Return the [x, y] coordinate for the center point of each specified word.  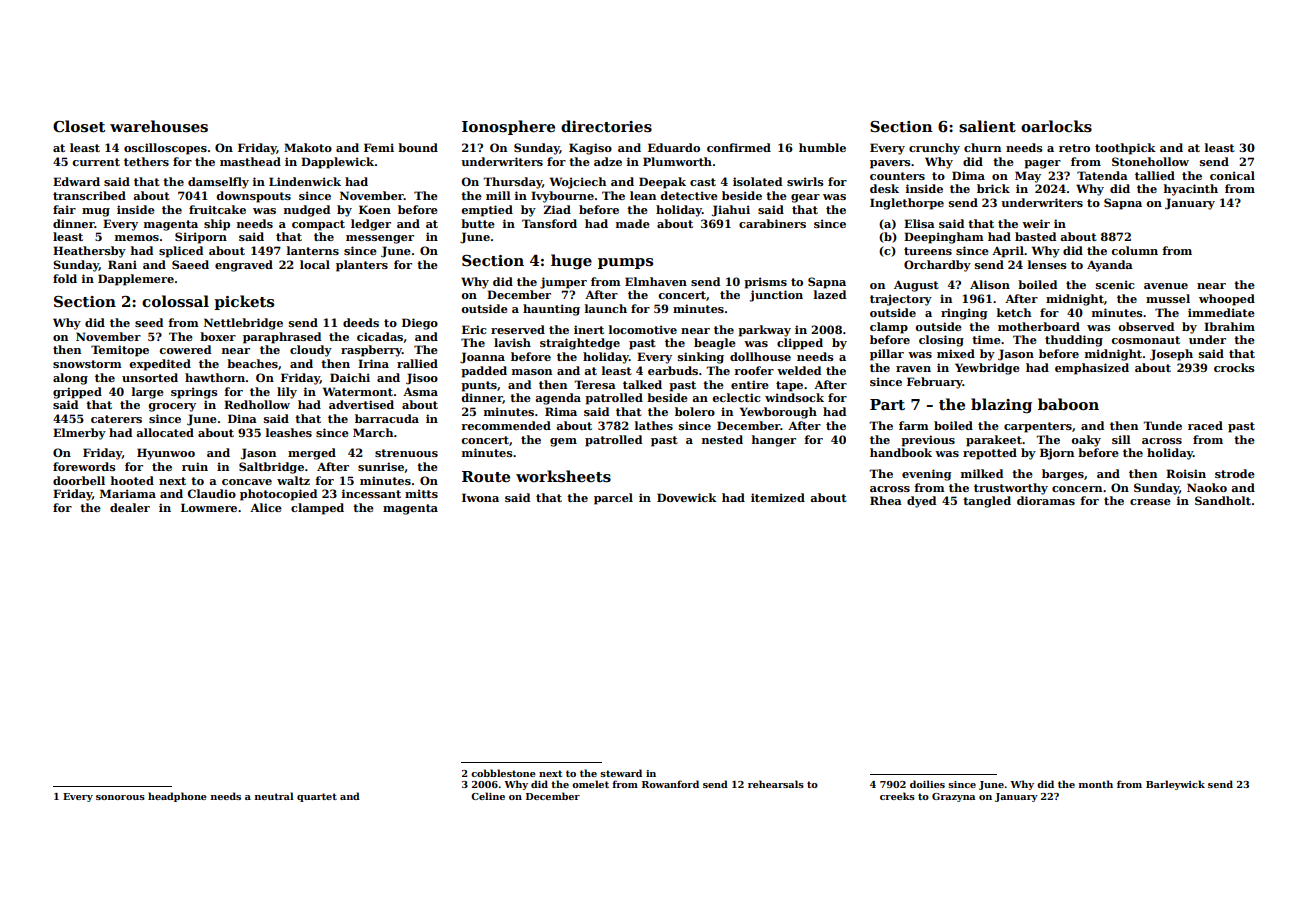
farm [914, 425]
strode [1235, 473]
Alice [266, 507]
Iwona [480, 497]
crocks [1234, 367]
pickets [244, 302]
